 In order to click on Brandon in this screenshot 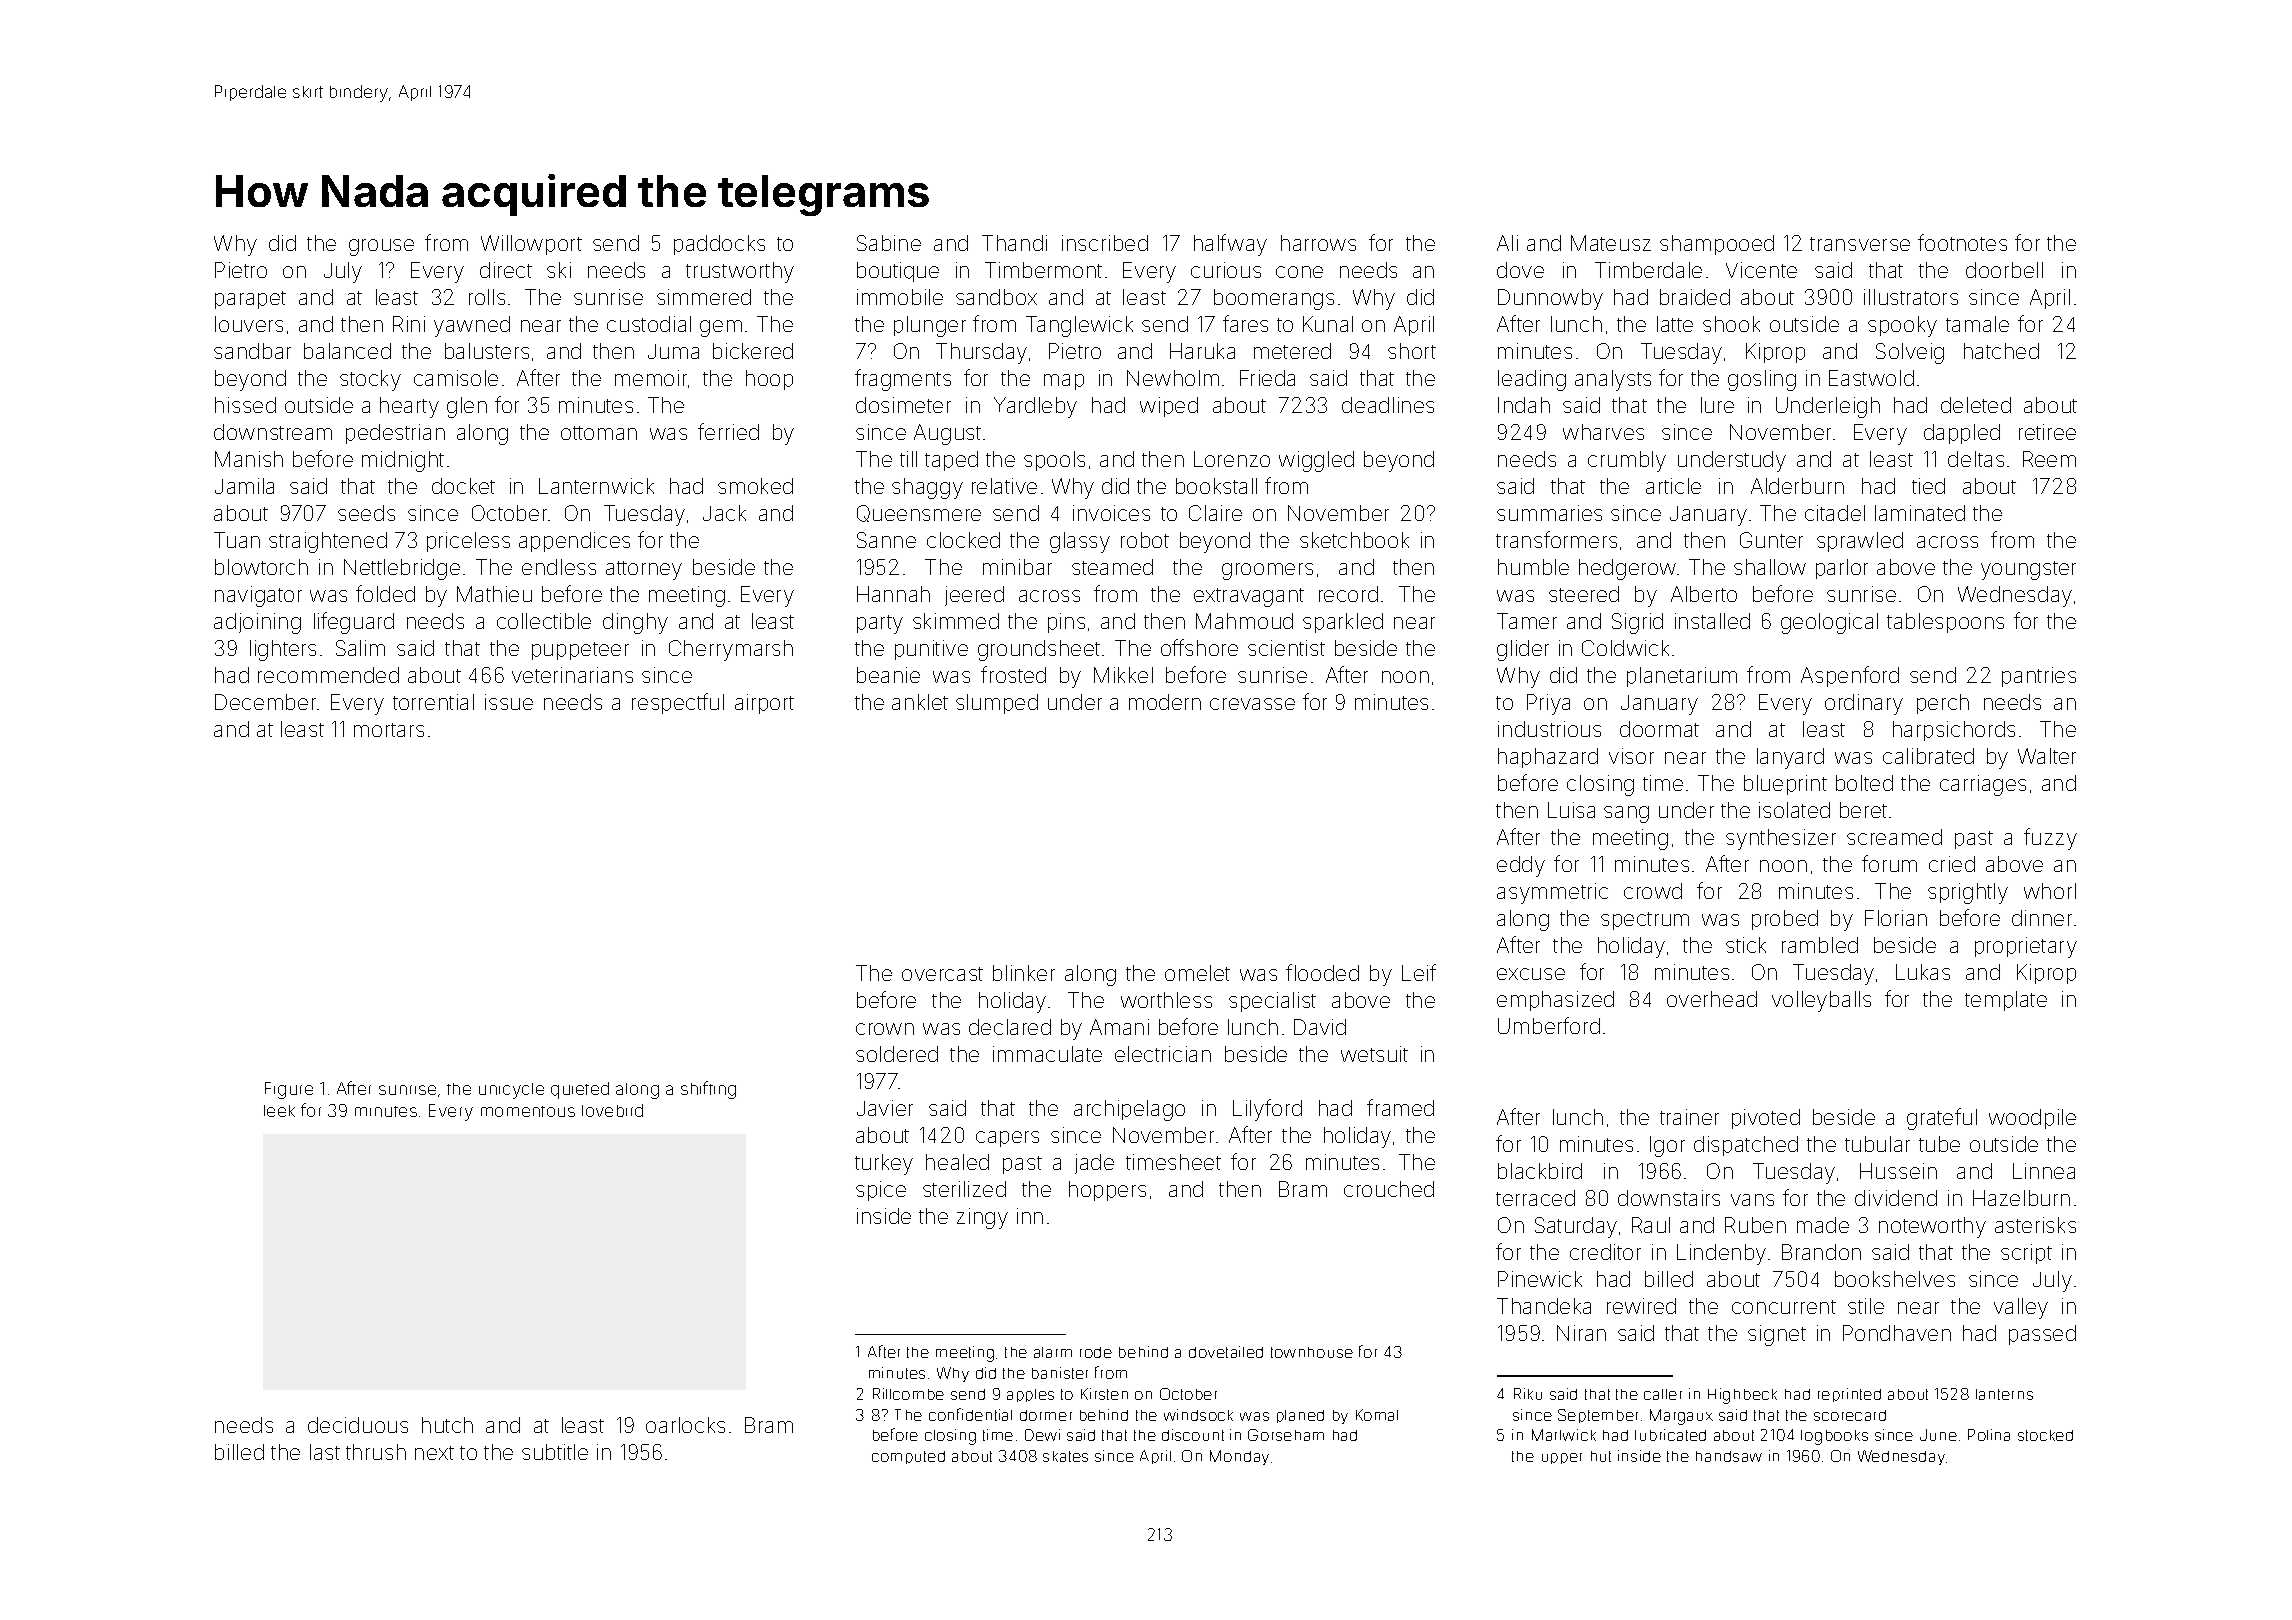, I will do `click(1821, 1252)`.
